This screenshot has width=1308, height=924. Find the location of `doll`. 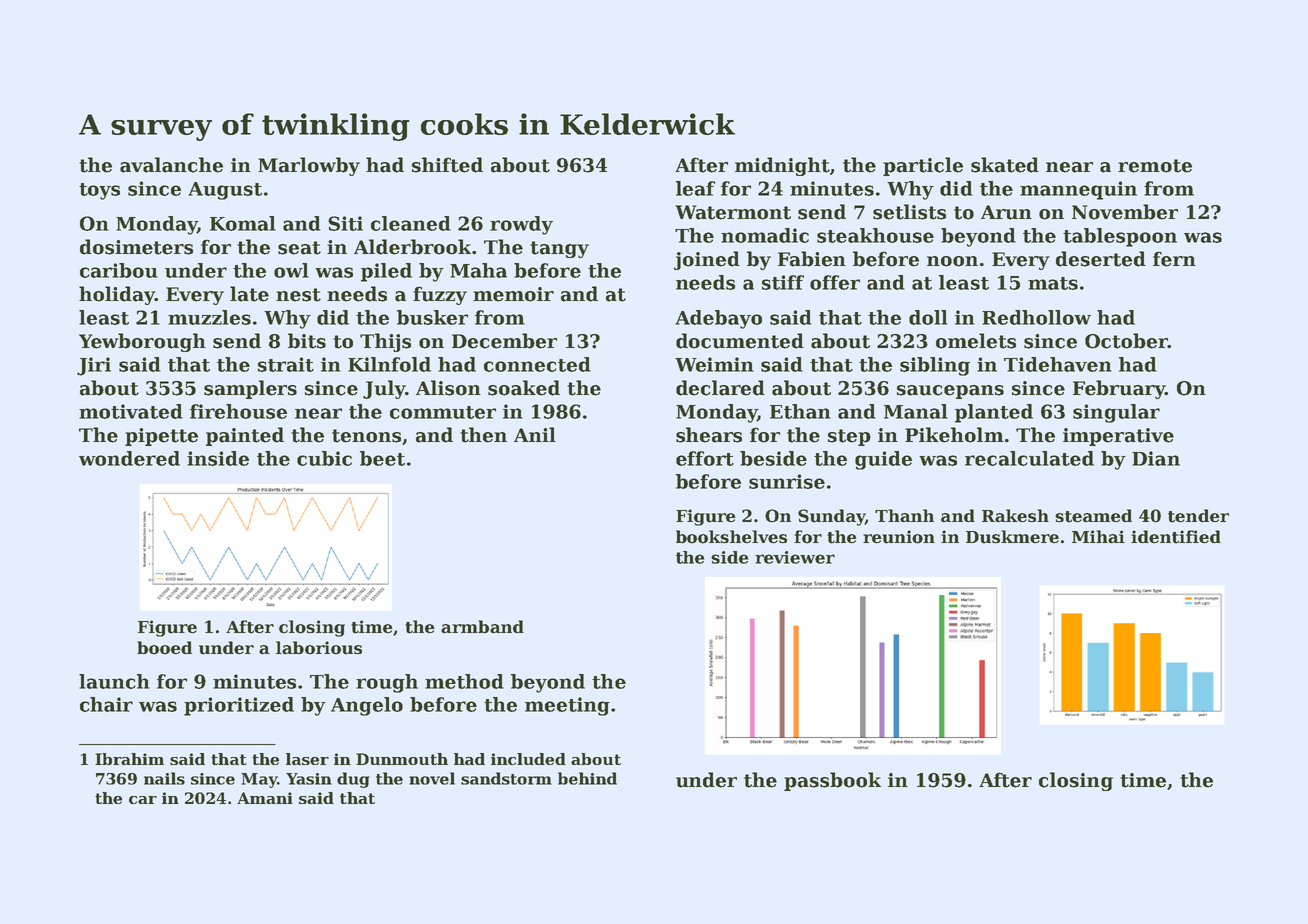

doll is located at coordinates (928, 317).
